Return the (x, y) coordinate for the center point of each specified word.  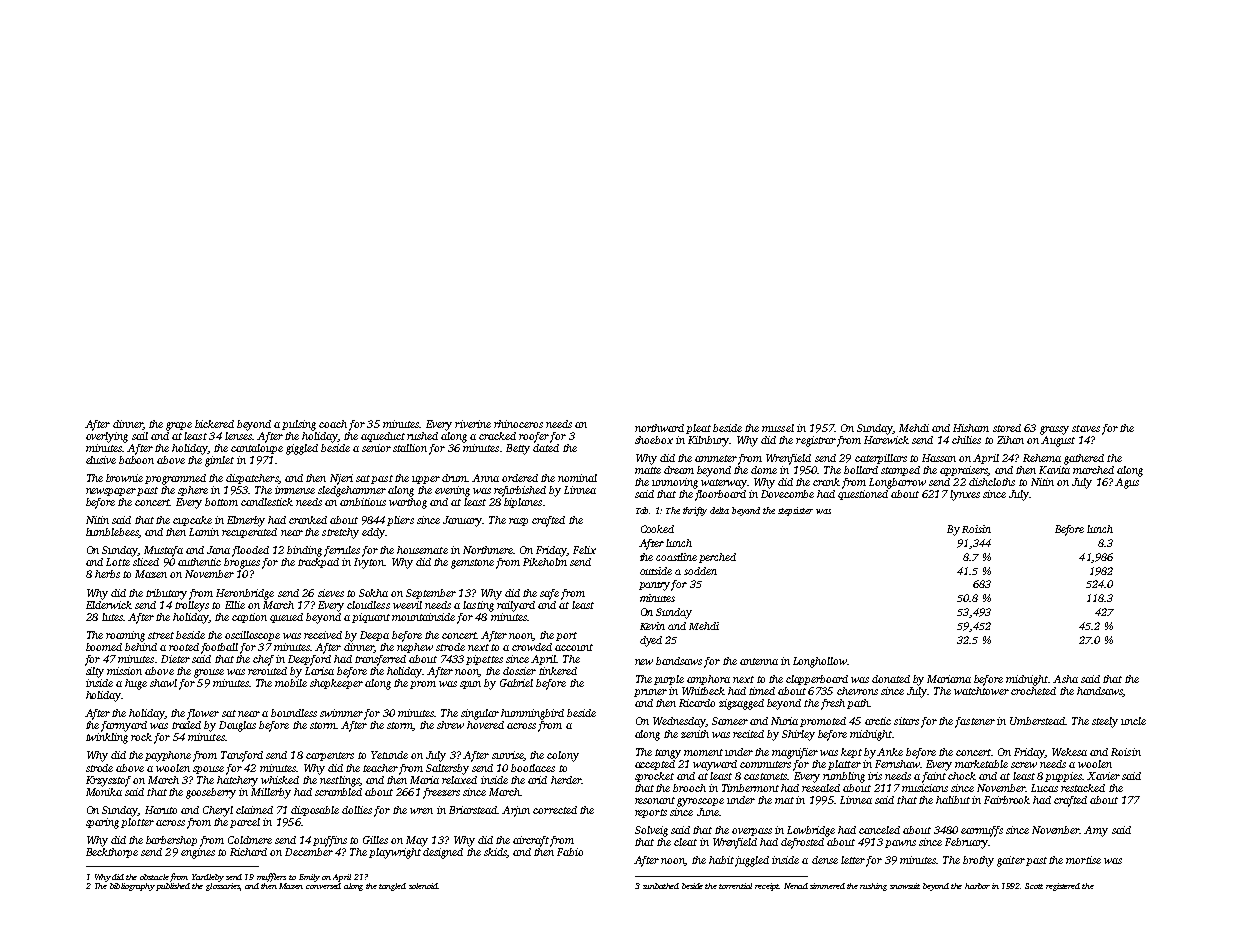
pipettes (484, 660)
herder (566, 780)
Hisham (971, 428)
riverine (473, 424)
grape (179, 426)
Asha (1065, 679)
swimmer (341, 713)
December (309, 852)
